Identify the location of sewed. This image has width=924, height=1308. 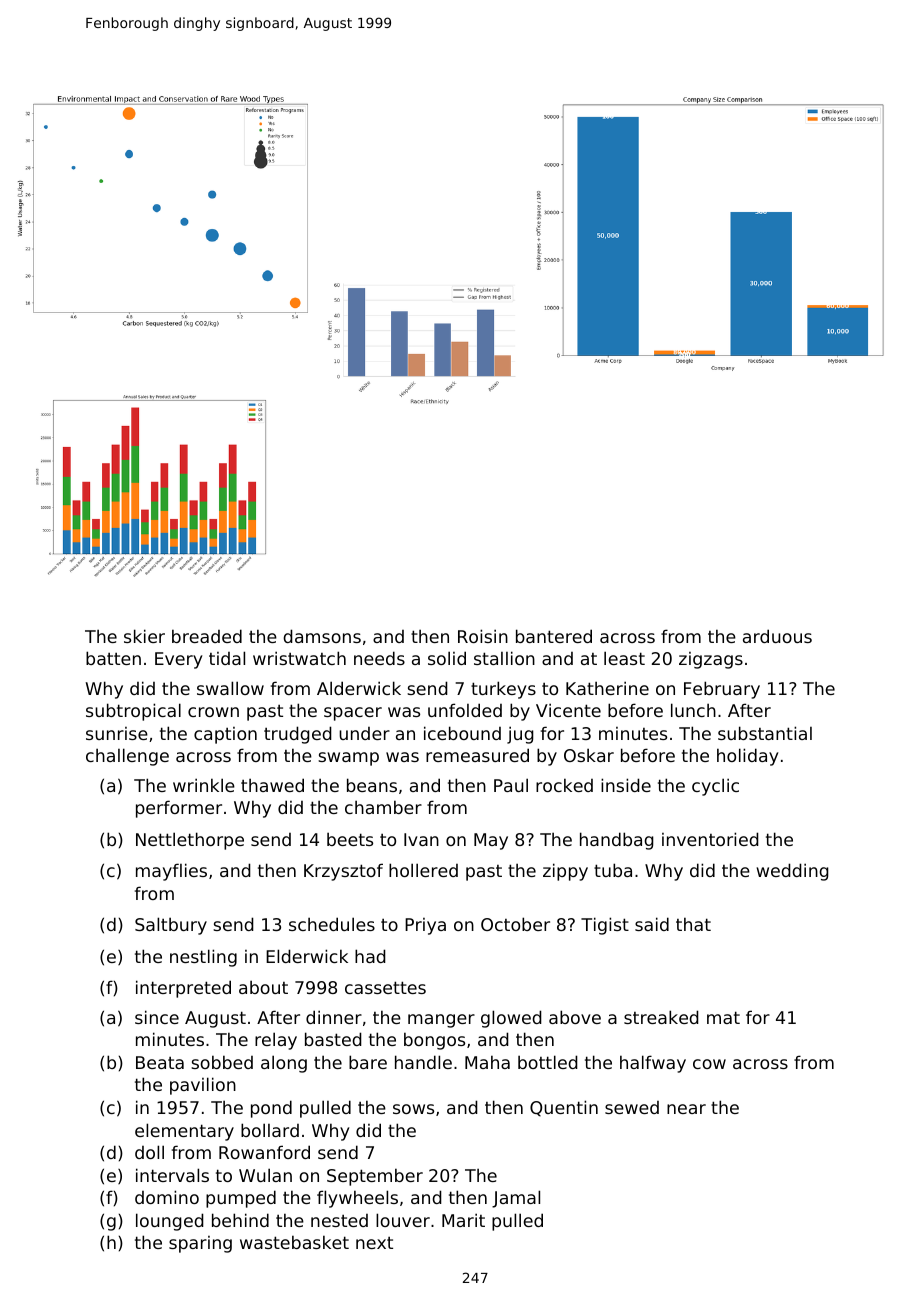
(632, 1107).
